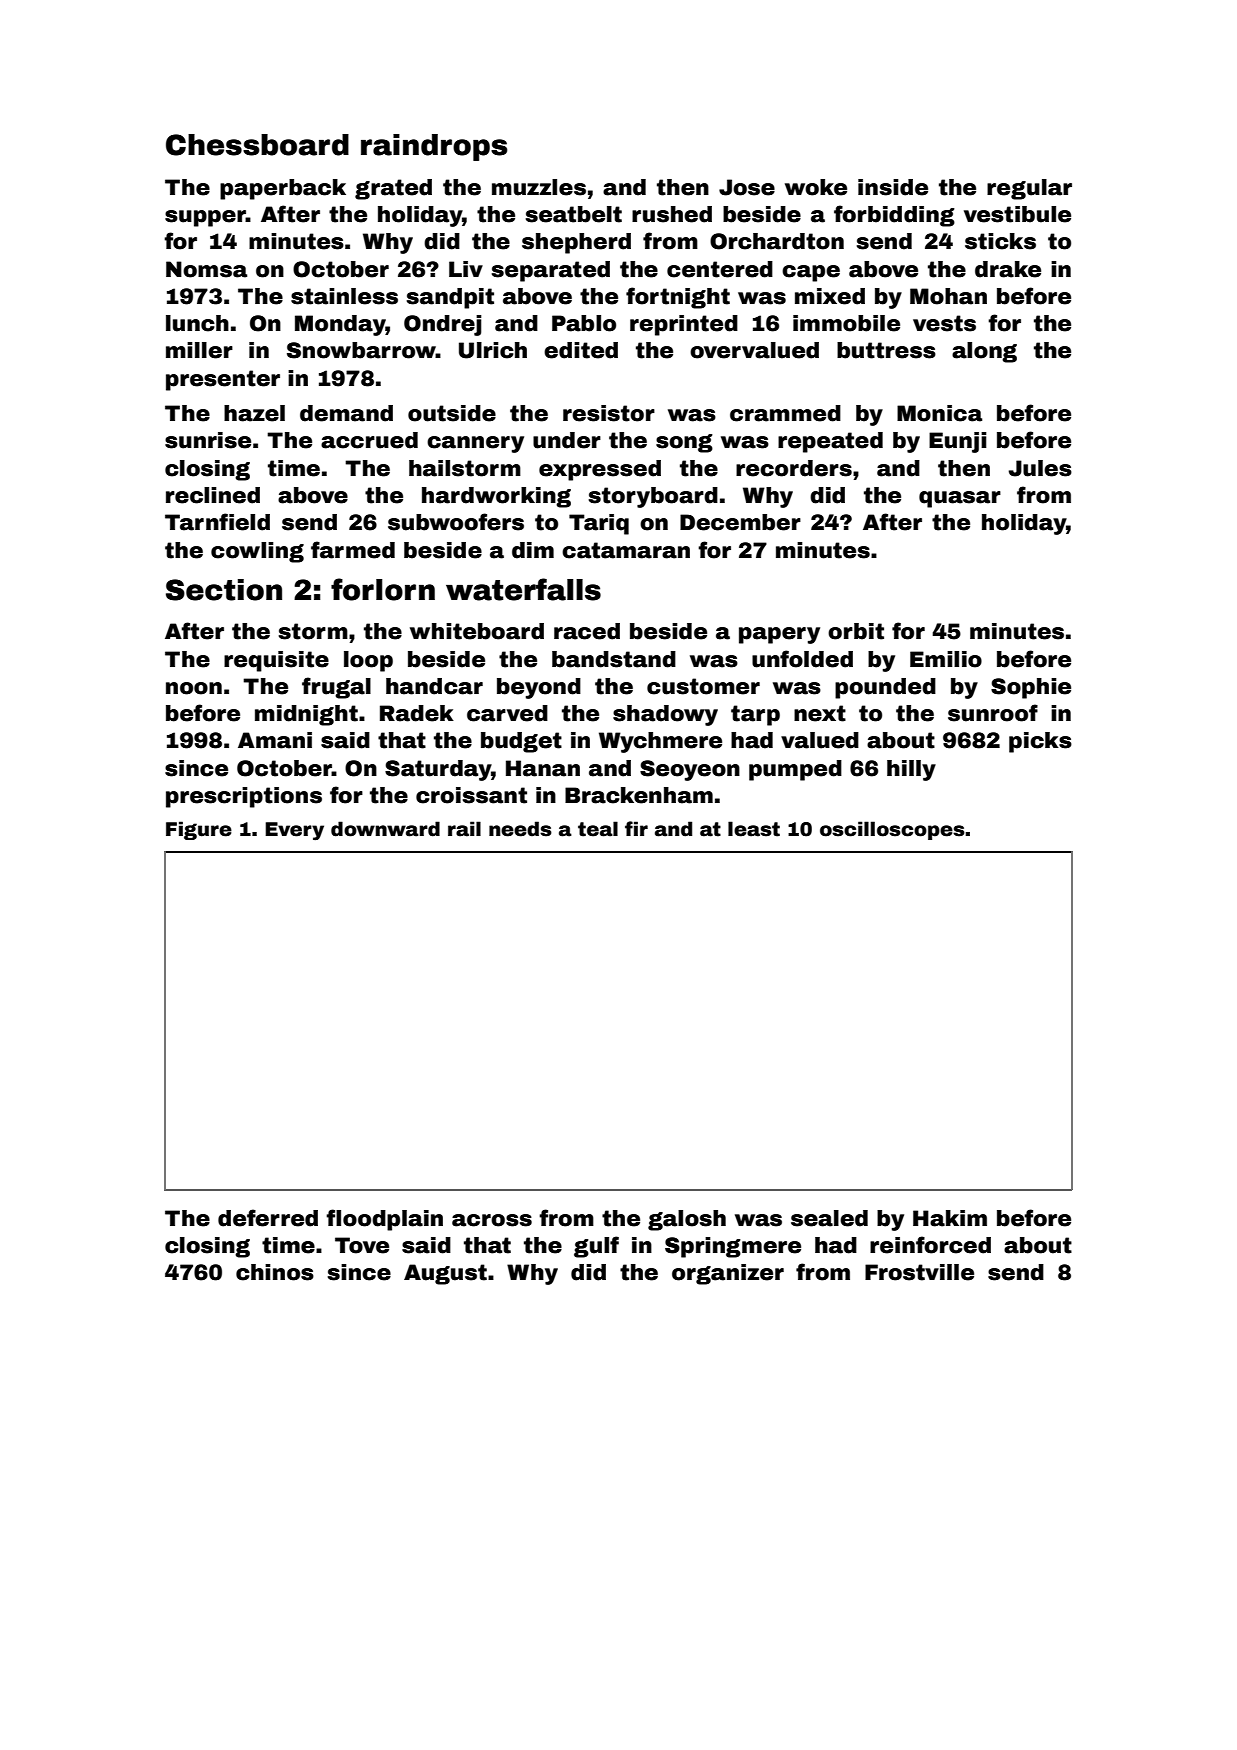 The image size is (1237, 1750). Describe the element at coordinates (362, 1245) in the screenshot. I see `Tove` at that location.
